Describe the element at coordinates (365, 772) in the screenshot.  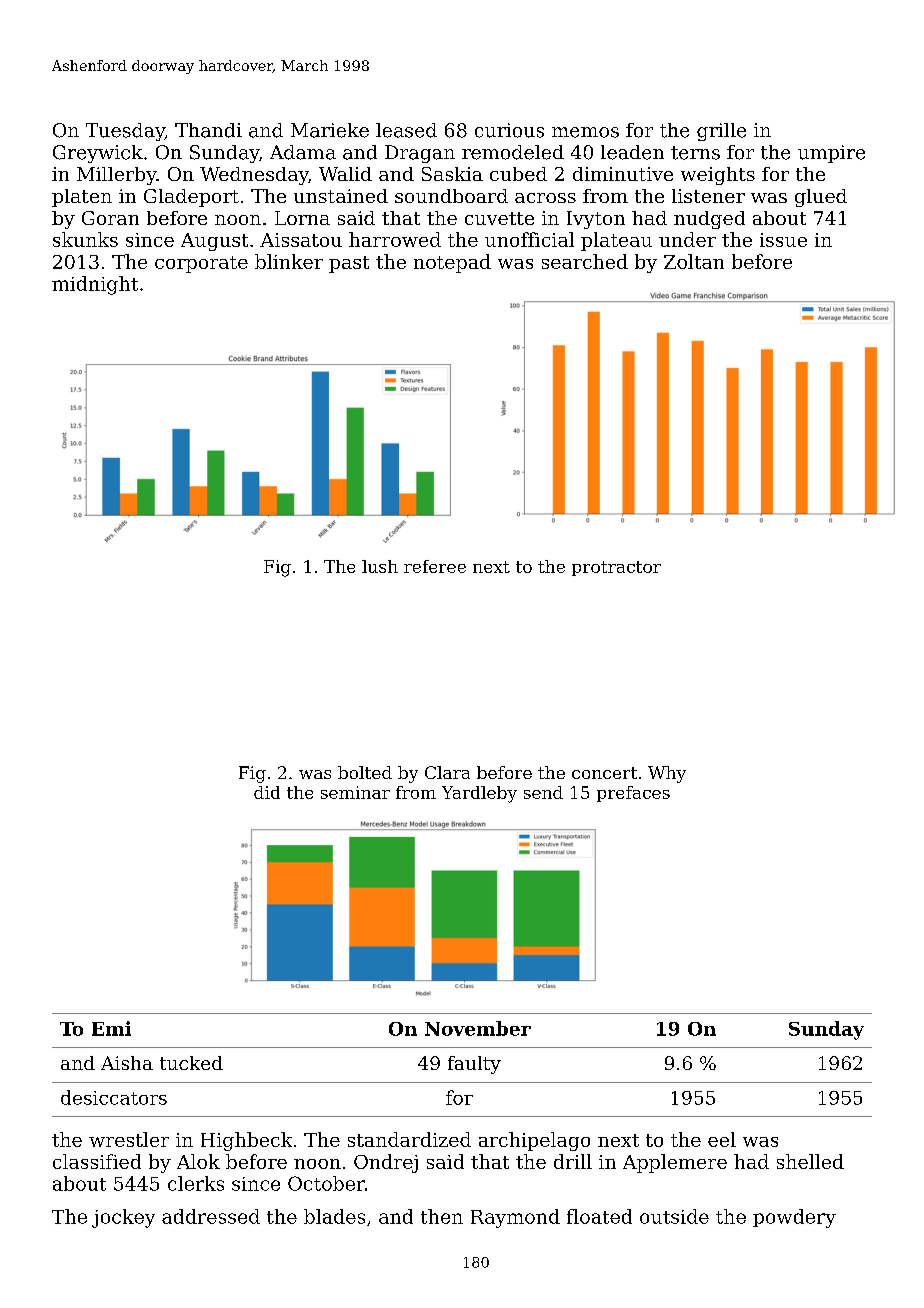
I see `bolted` at that location.
